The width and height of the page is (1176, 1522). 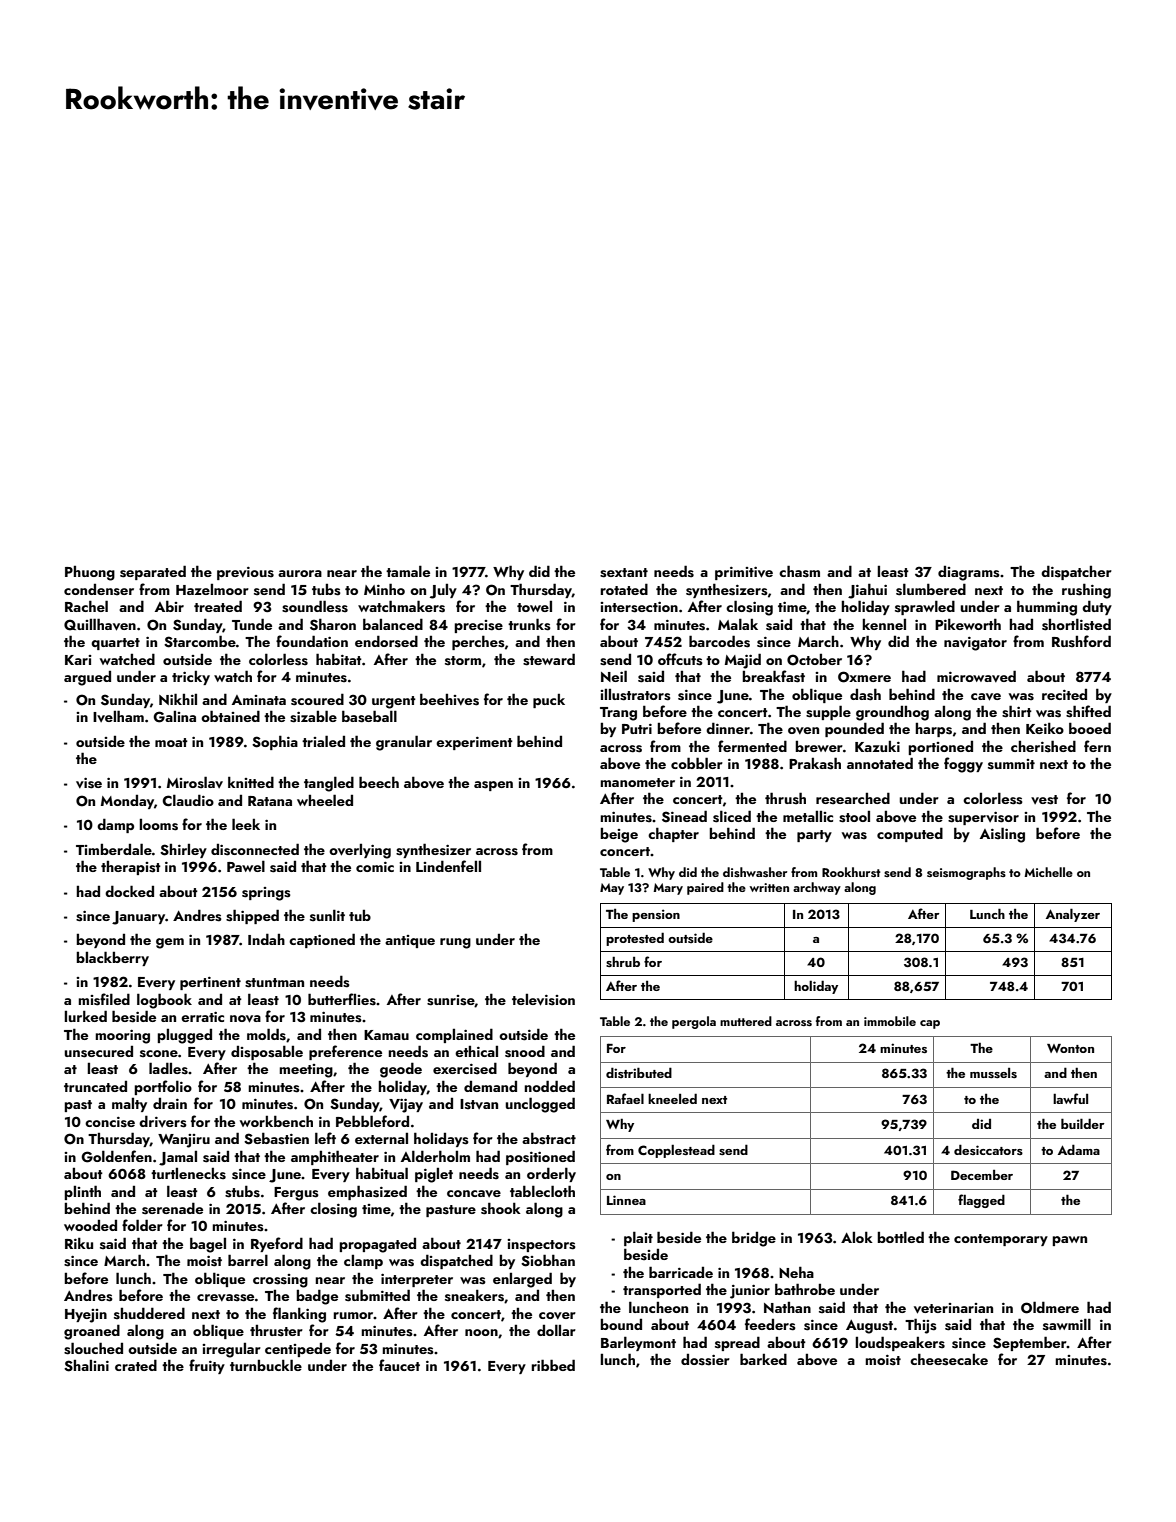 I want to click on Analyzer, so click(x=1073, y=915).
